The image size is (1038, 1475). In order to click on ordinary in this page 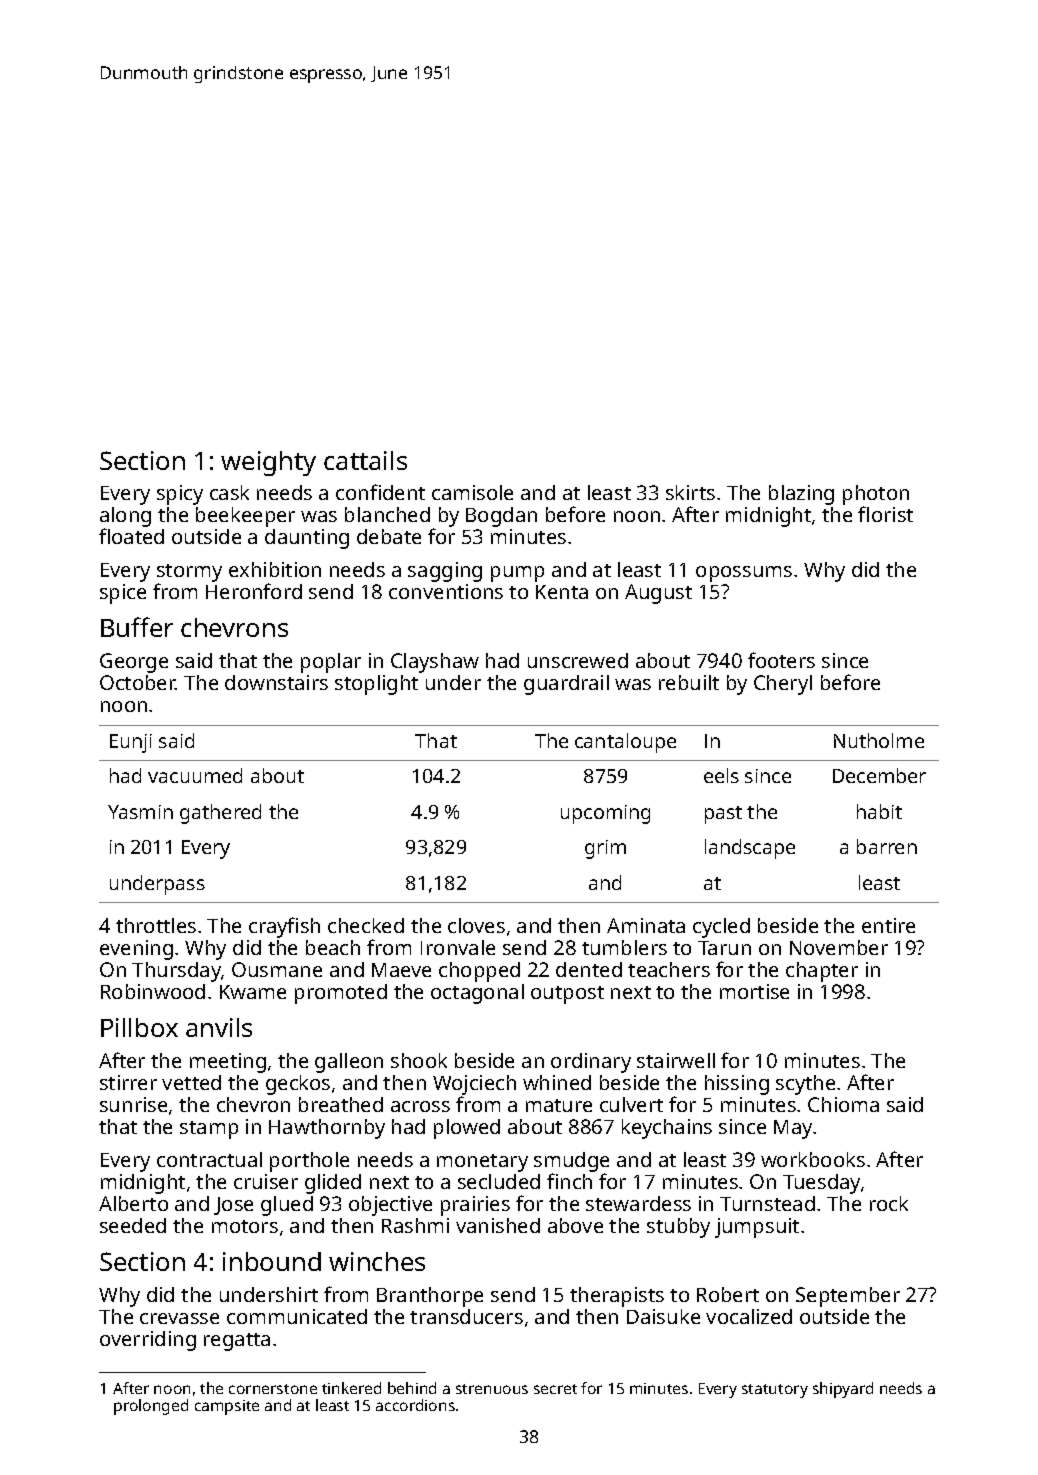, I will do `click(591, 1063)`.
